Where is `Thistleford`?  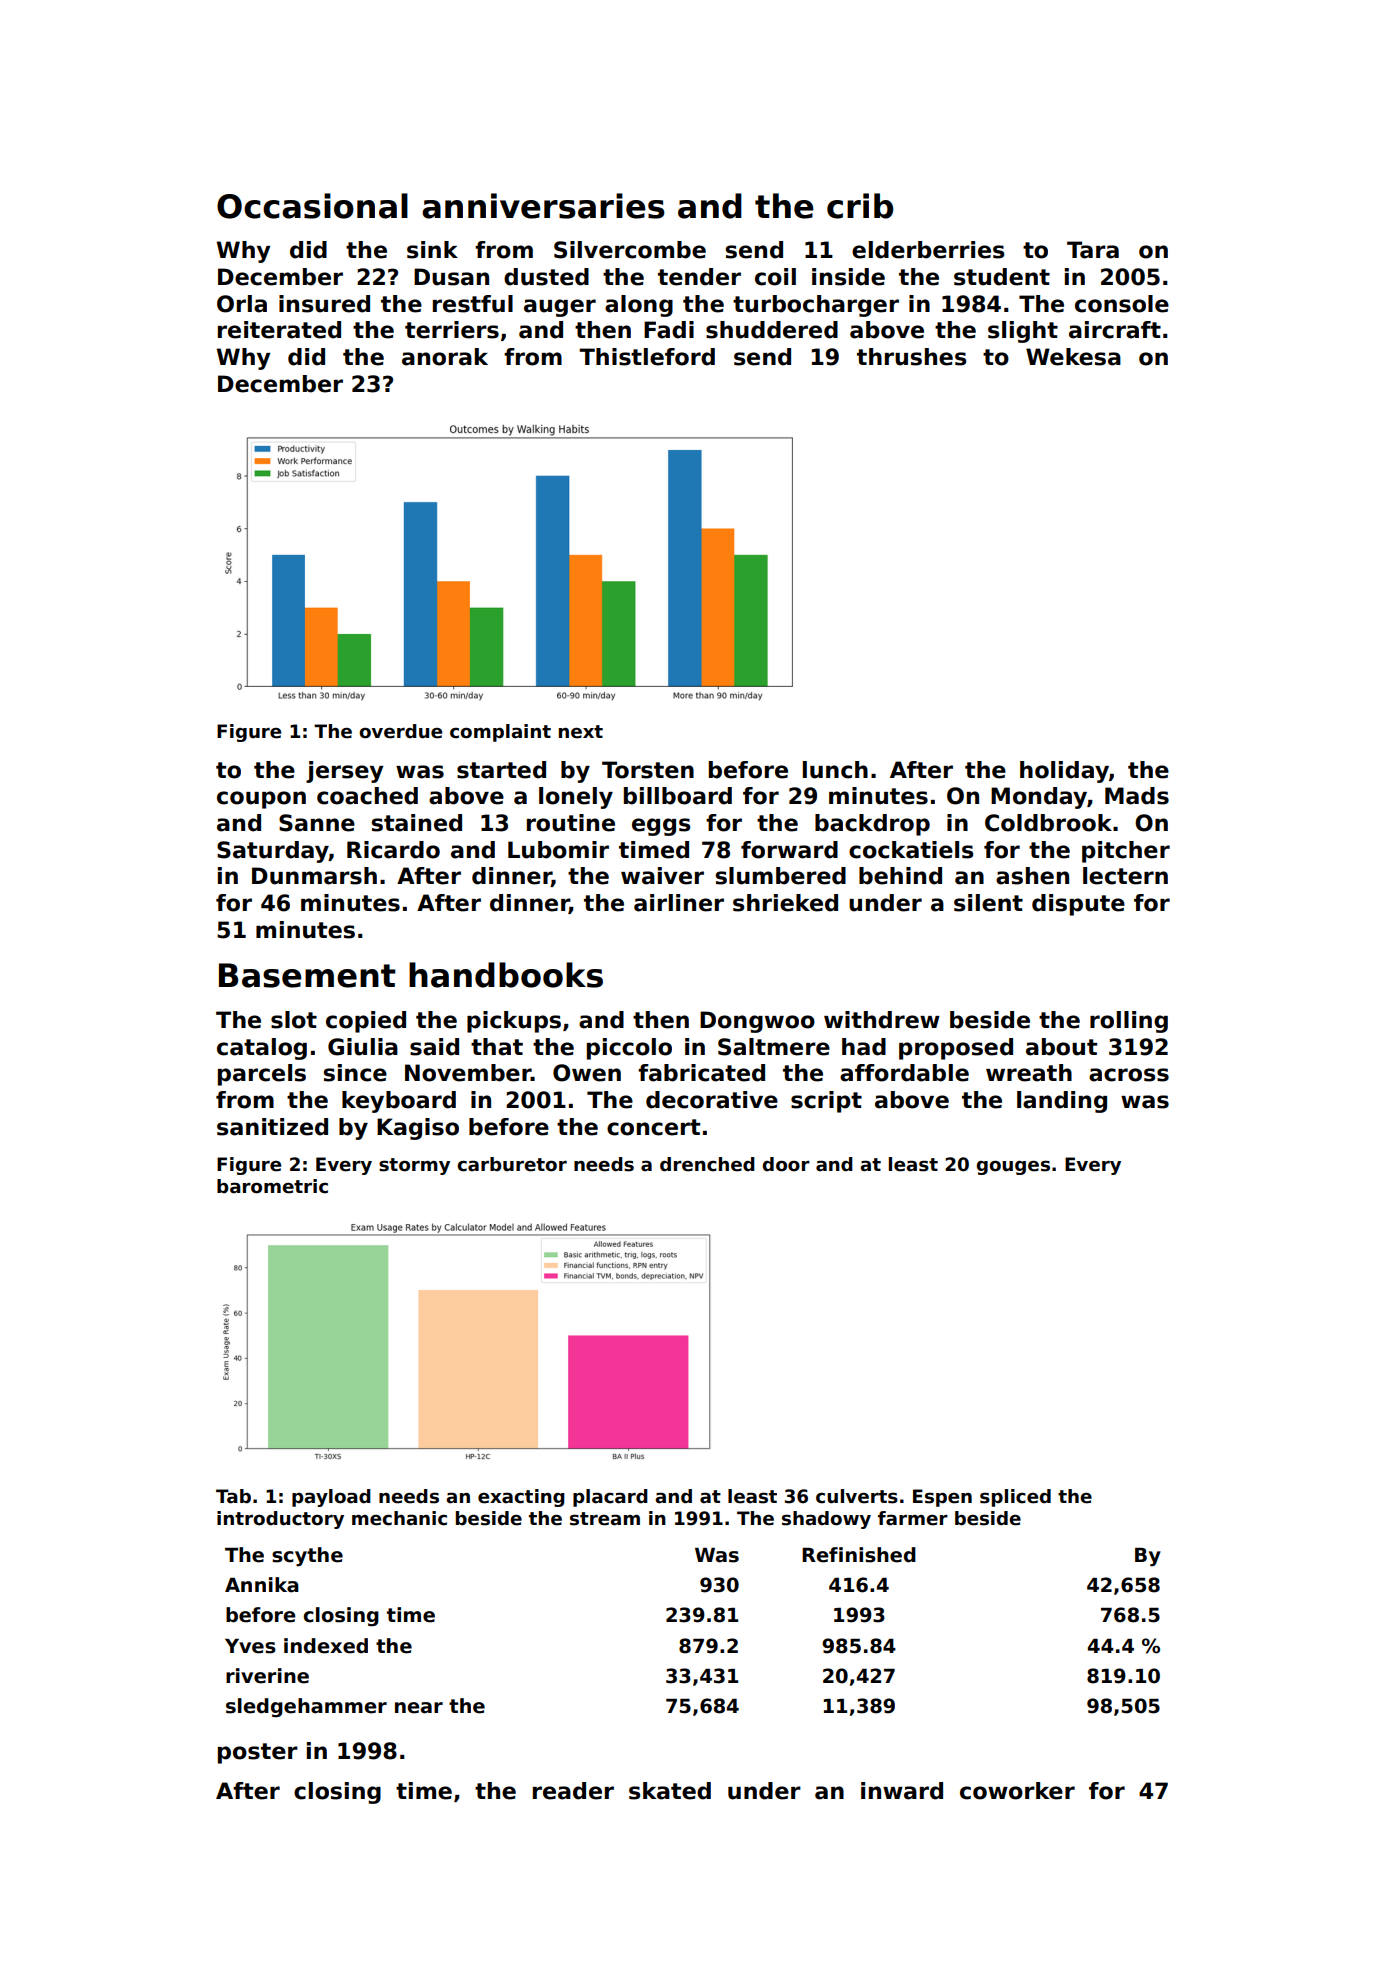
Thistleford is located at coordinates (647, 357).
